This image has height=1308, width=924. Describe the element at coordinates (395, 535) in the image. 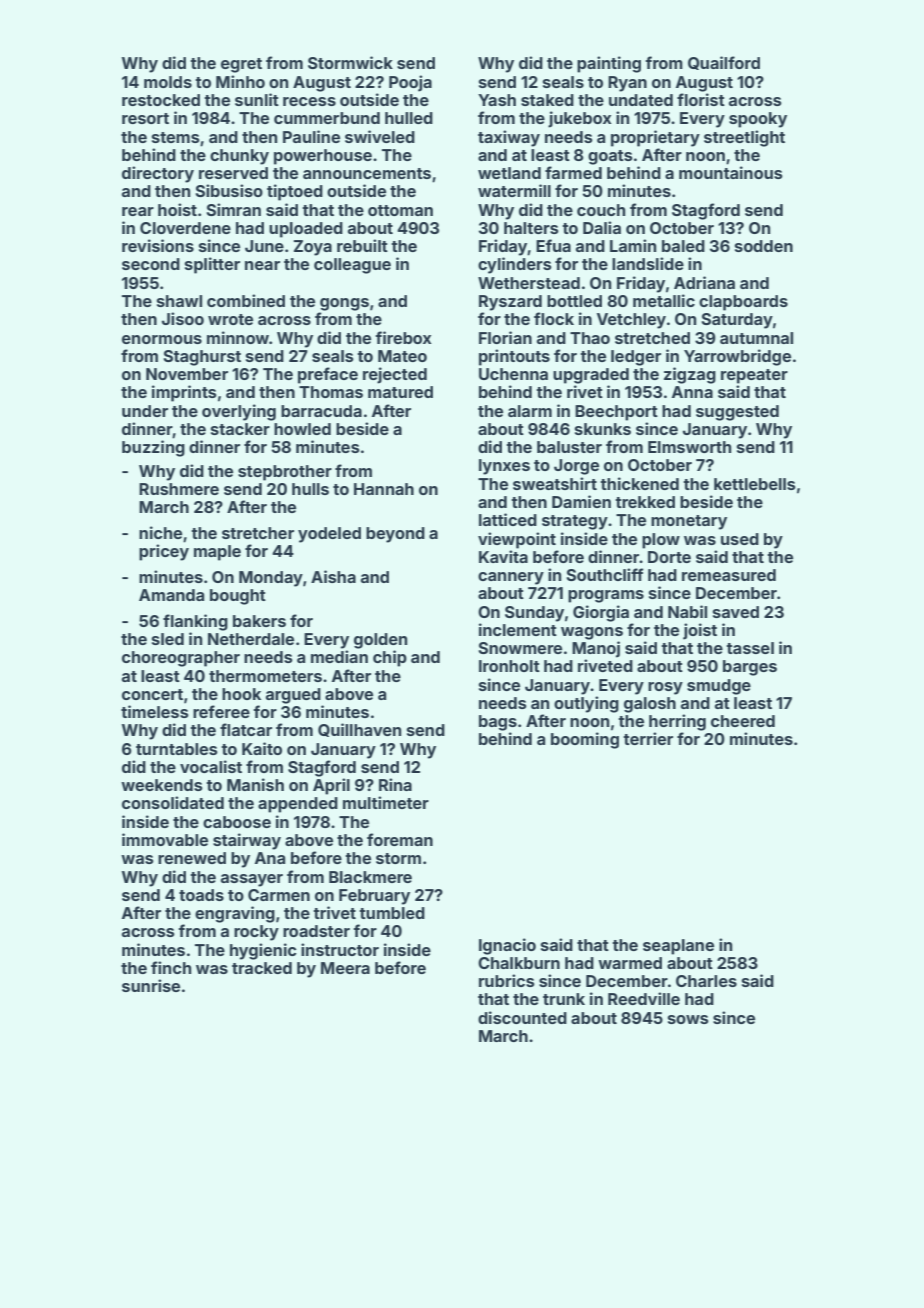

I see `beyond` at that location.
